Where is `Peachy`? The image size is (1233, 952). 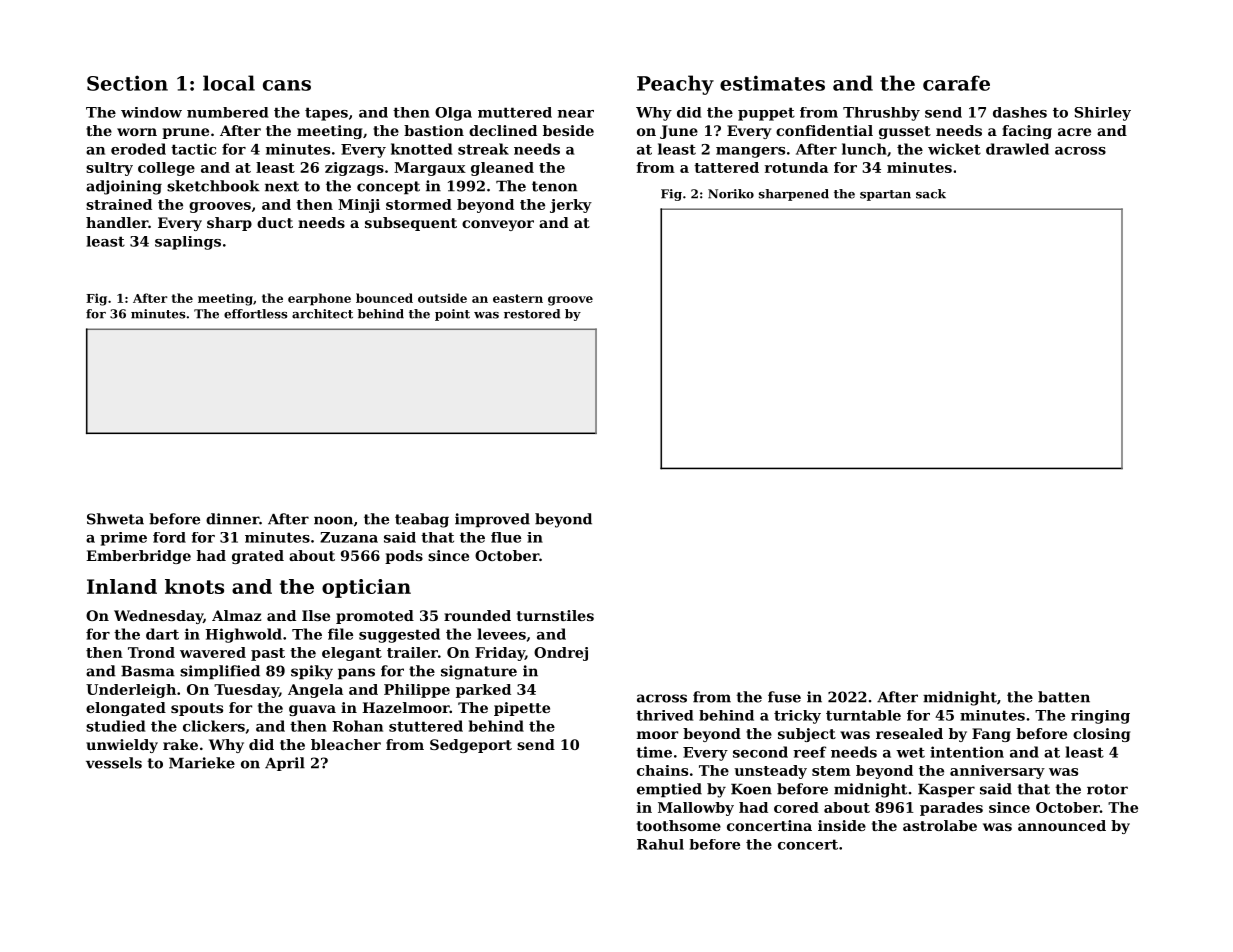 Peachy is located at coordinates (675, 85).
